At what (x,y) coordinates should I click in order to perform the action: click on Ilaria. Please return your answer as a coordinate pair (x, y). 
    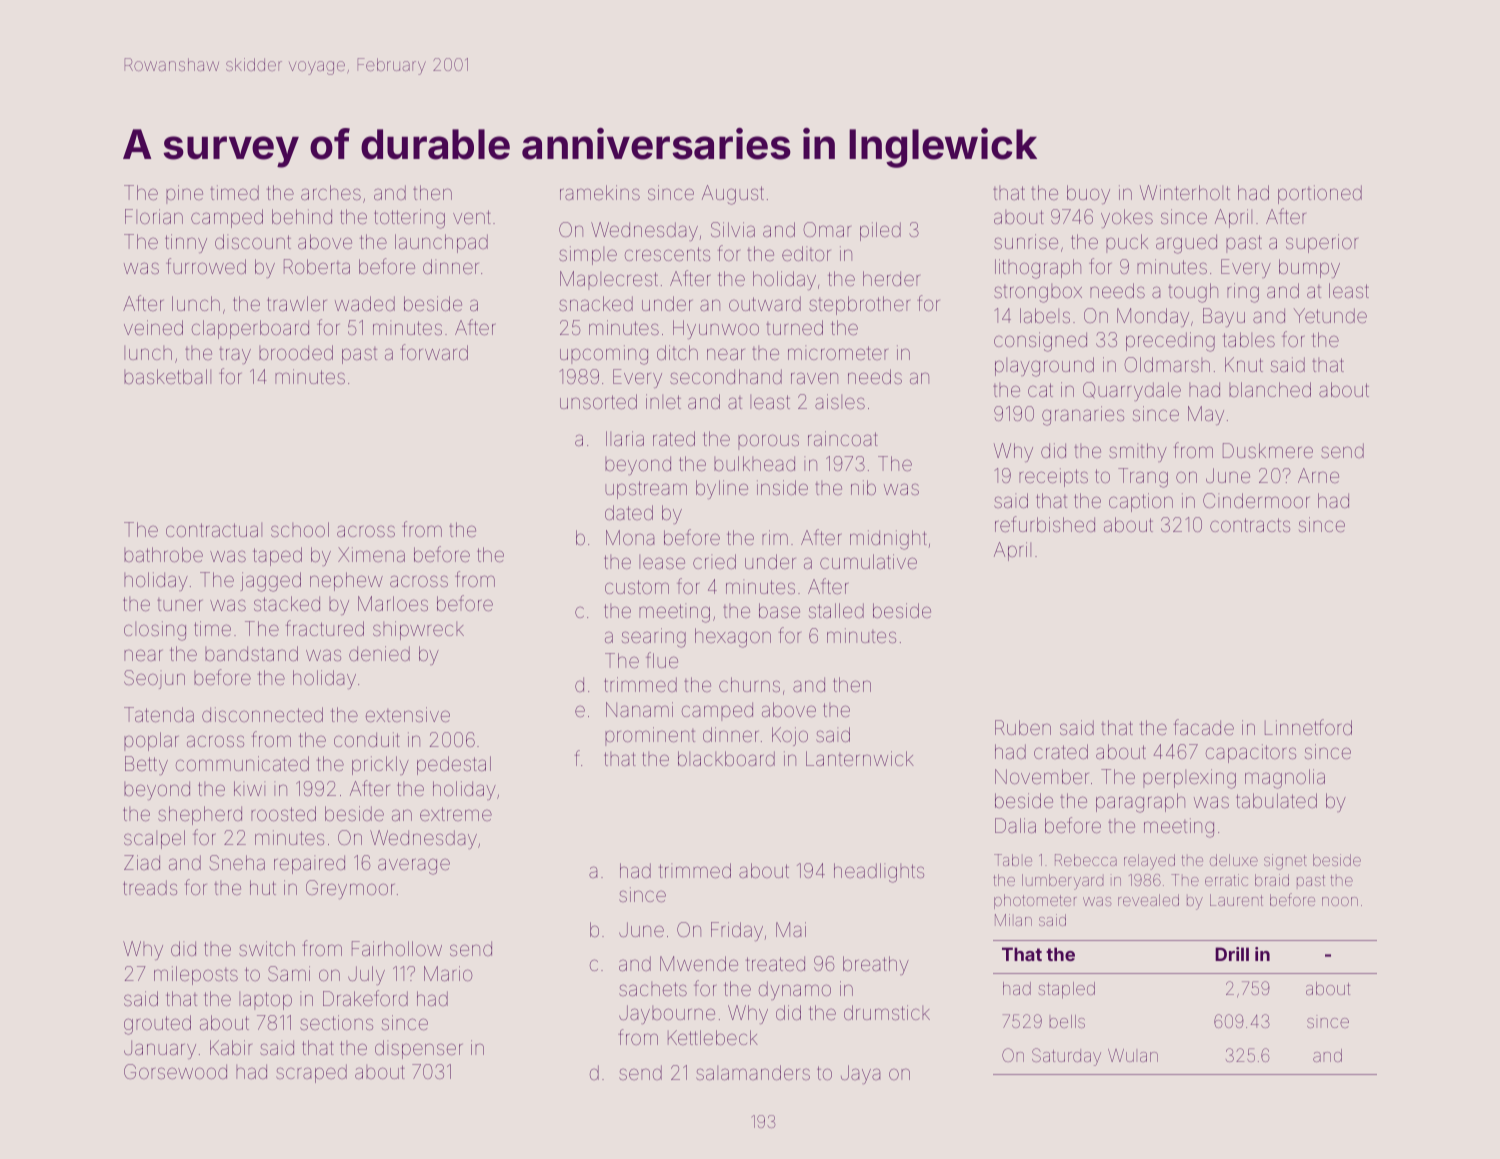
    Looking at the image, I should click on (625, 438).
